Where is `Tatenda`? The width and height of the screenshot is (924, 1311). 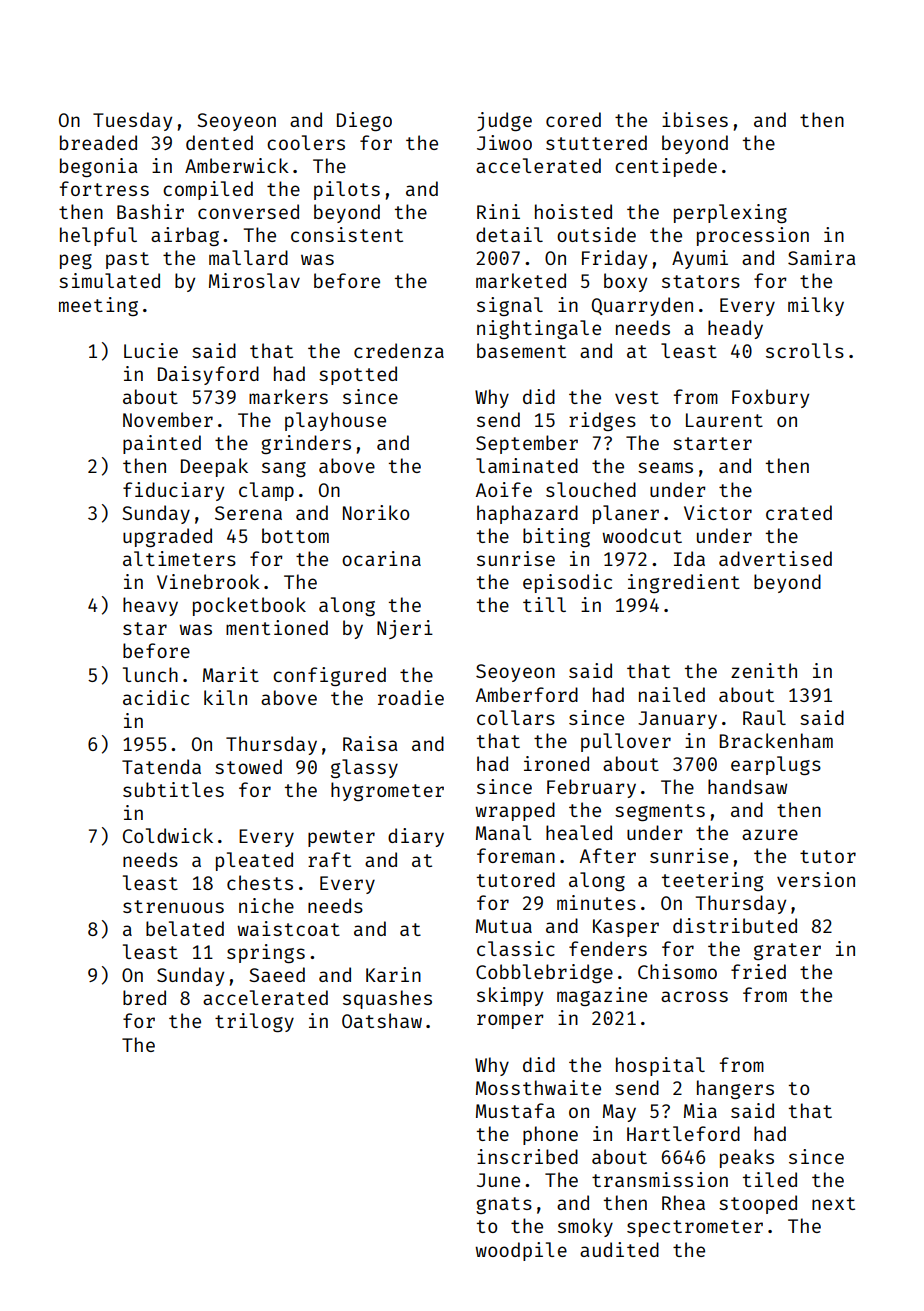 Tatenda is located at coordinates (161, 766).
